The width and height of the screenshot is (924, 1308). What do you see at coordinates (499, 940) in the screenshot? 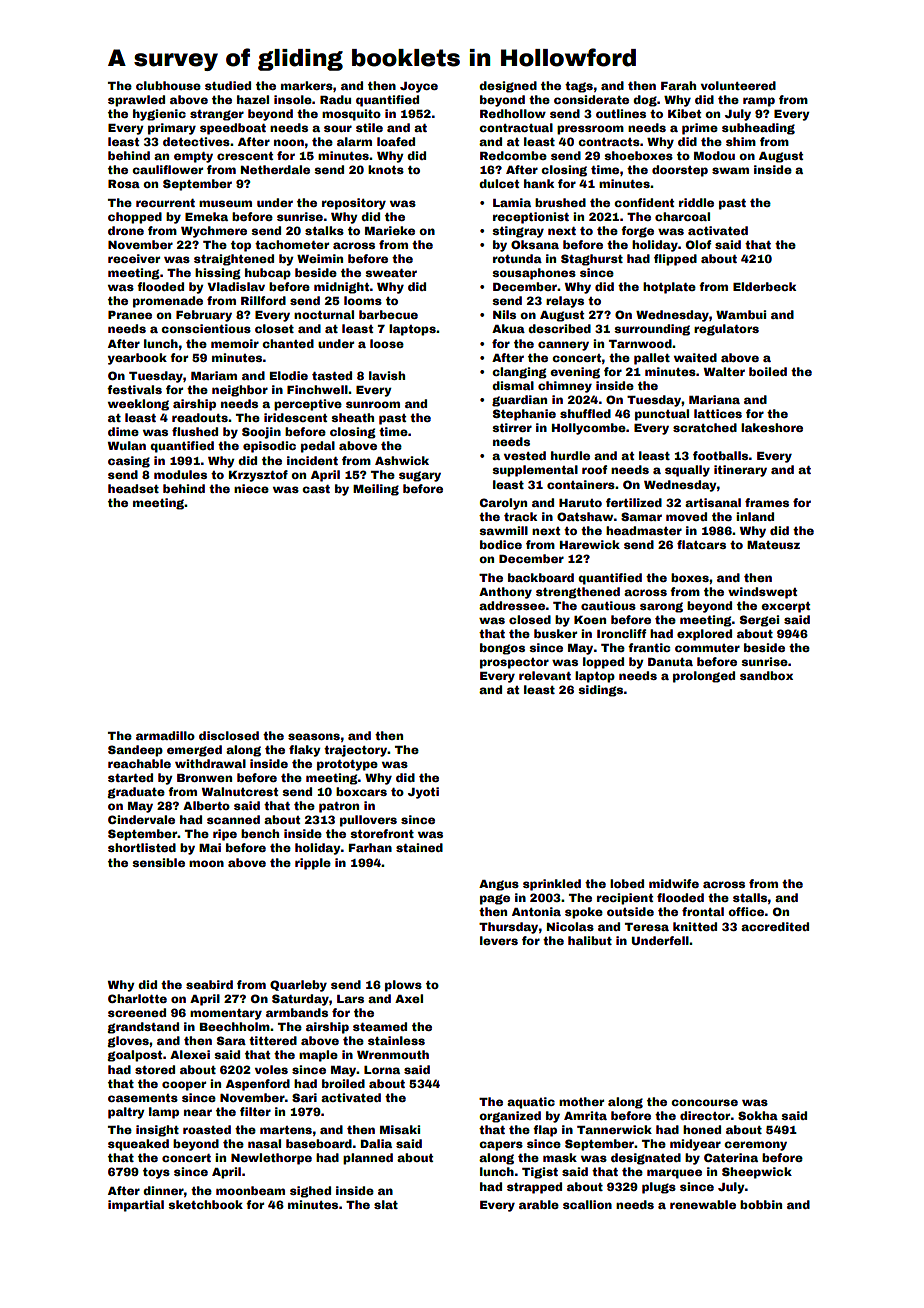
I see `levers` at bounding box center [499, 940].
